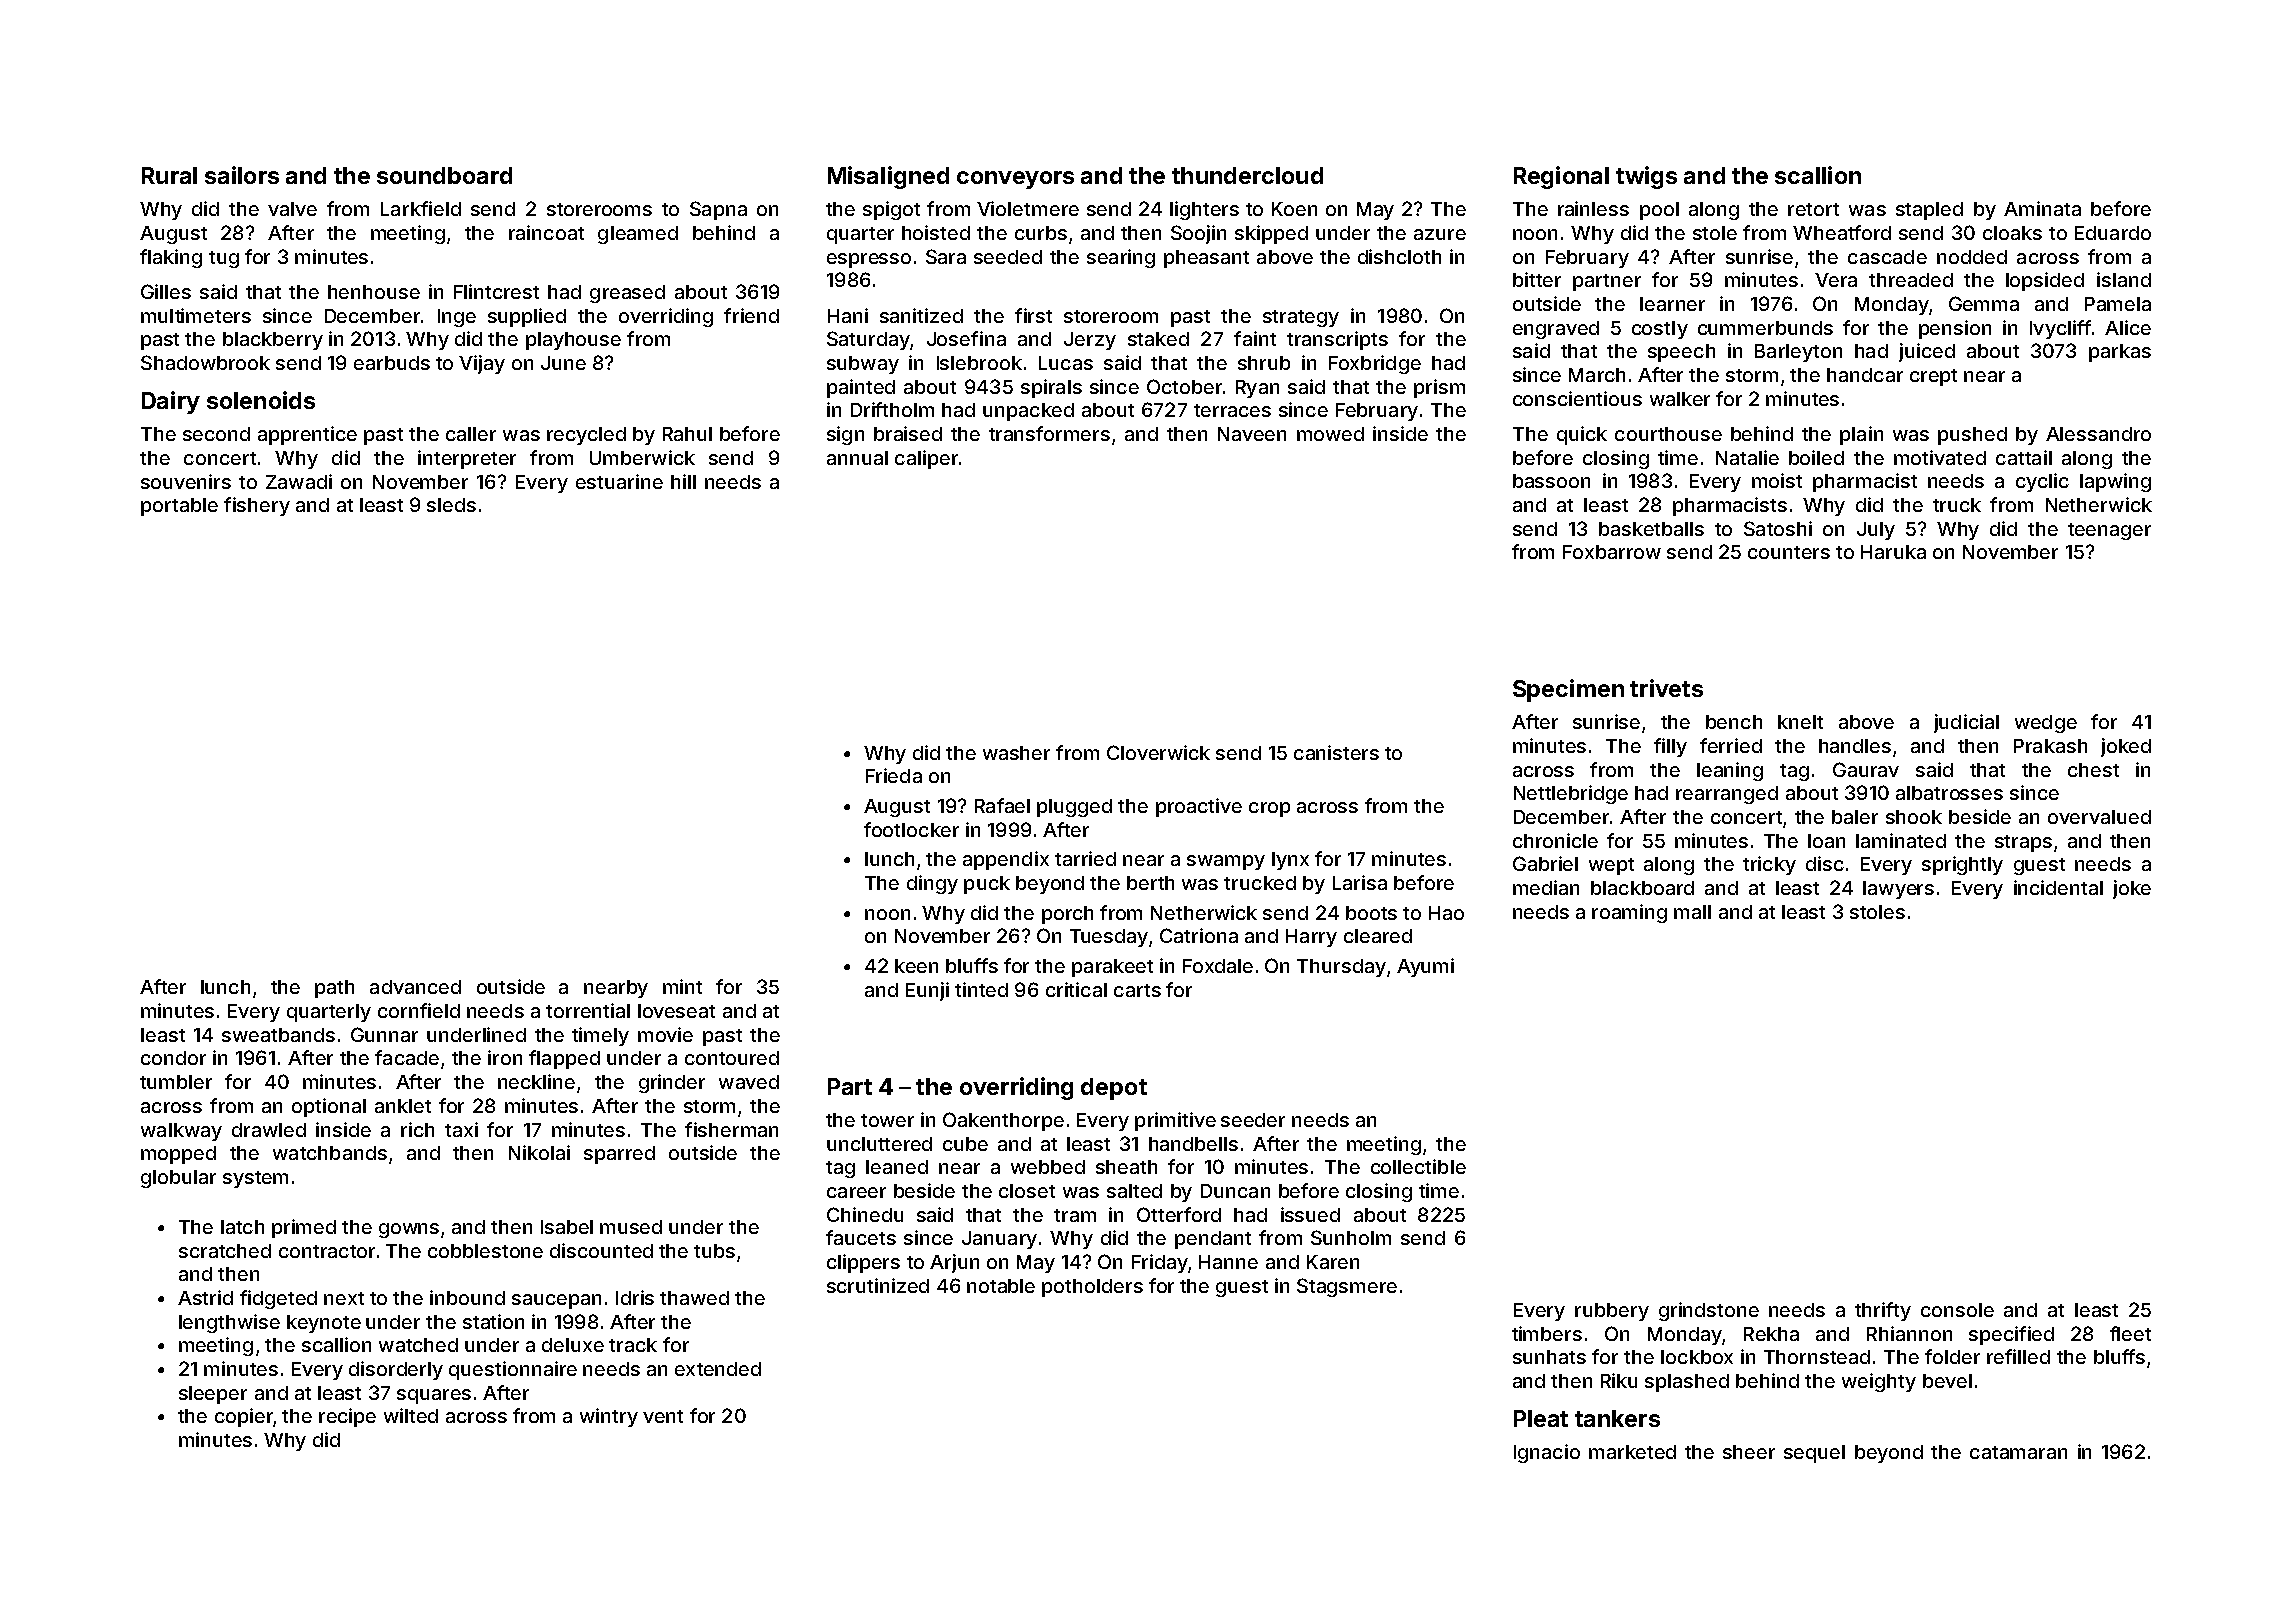 This screenshot has width=2292, height=1620. What do you see at coordinates (2109, 531) in the screenshot?
I see `teenager` at bounding box center [2109, 531].
